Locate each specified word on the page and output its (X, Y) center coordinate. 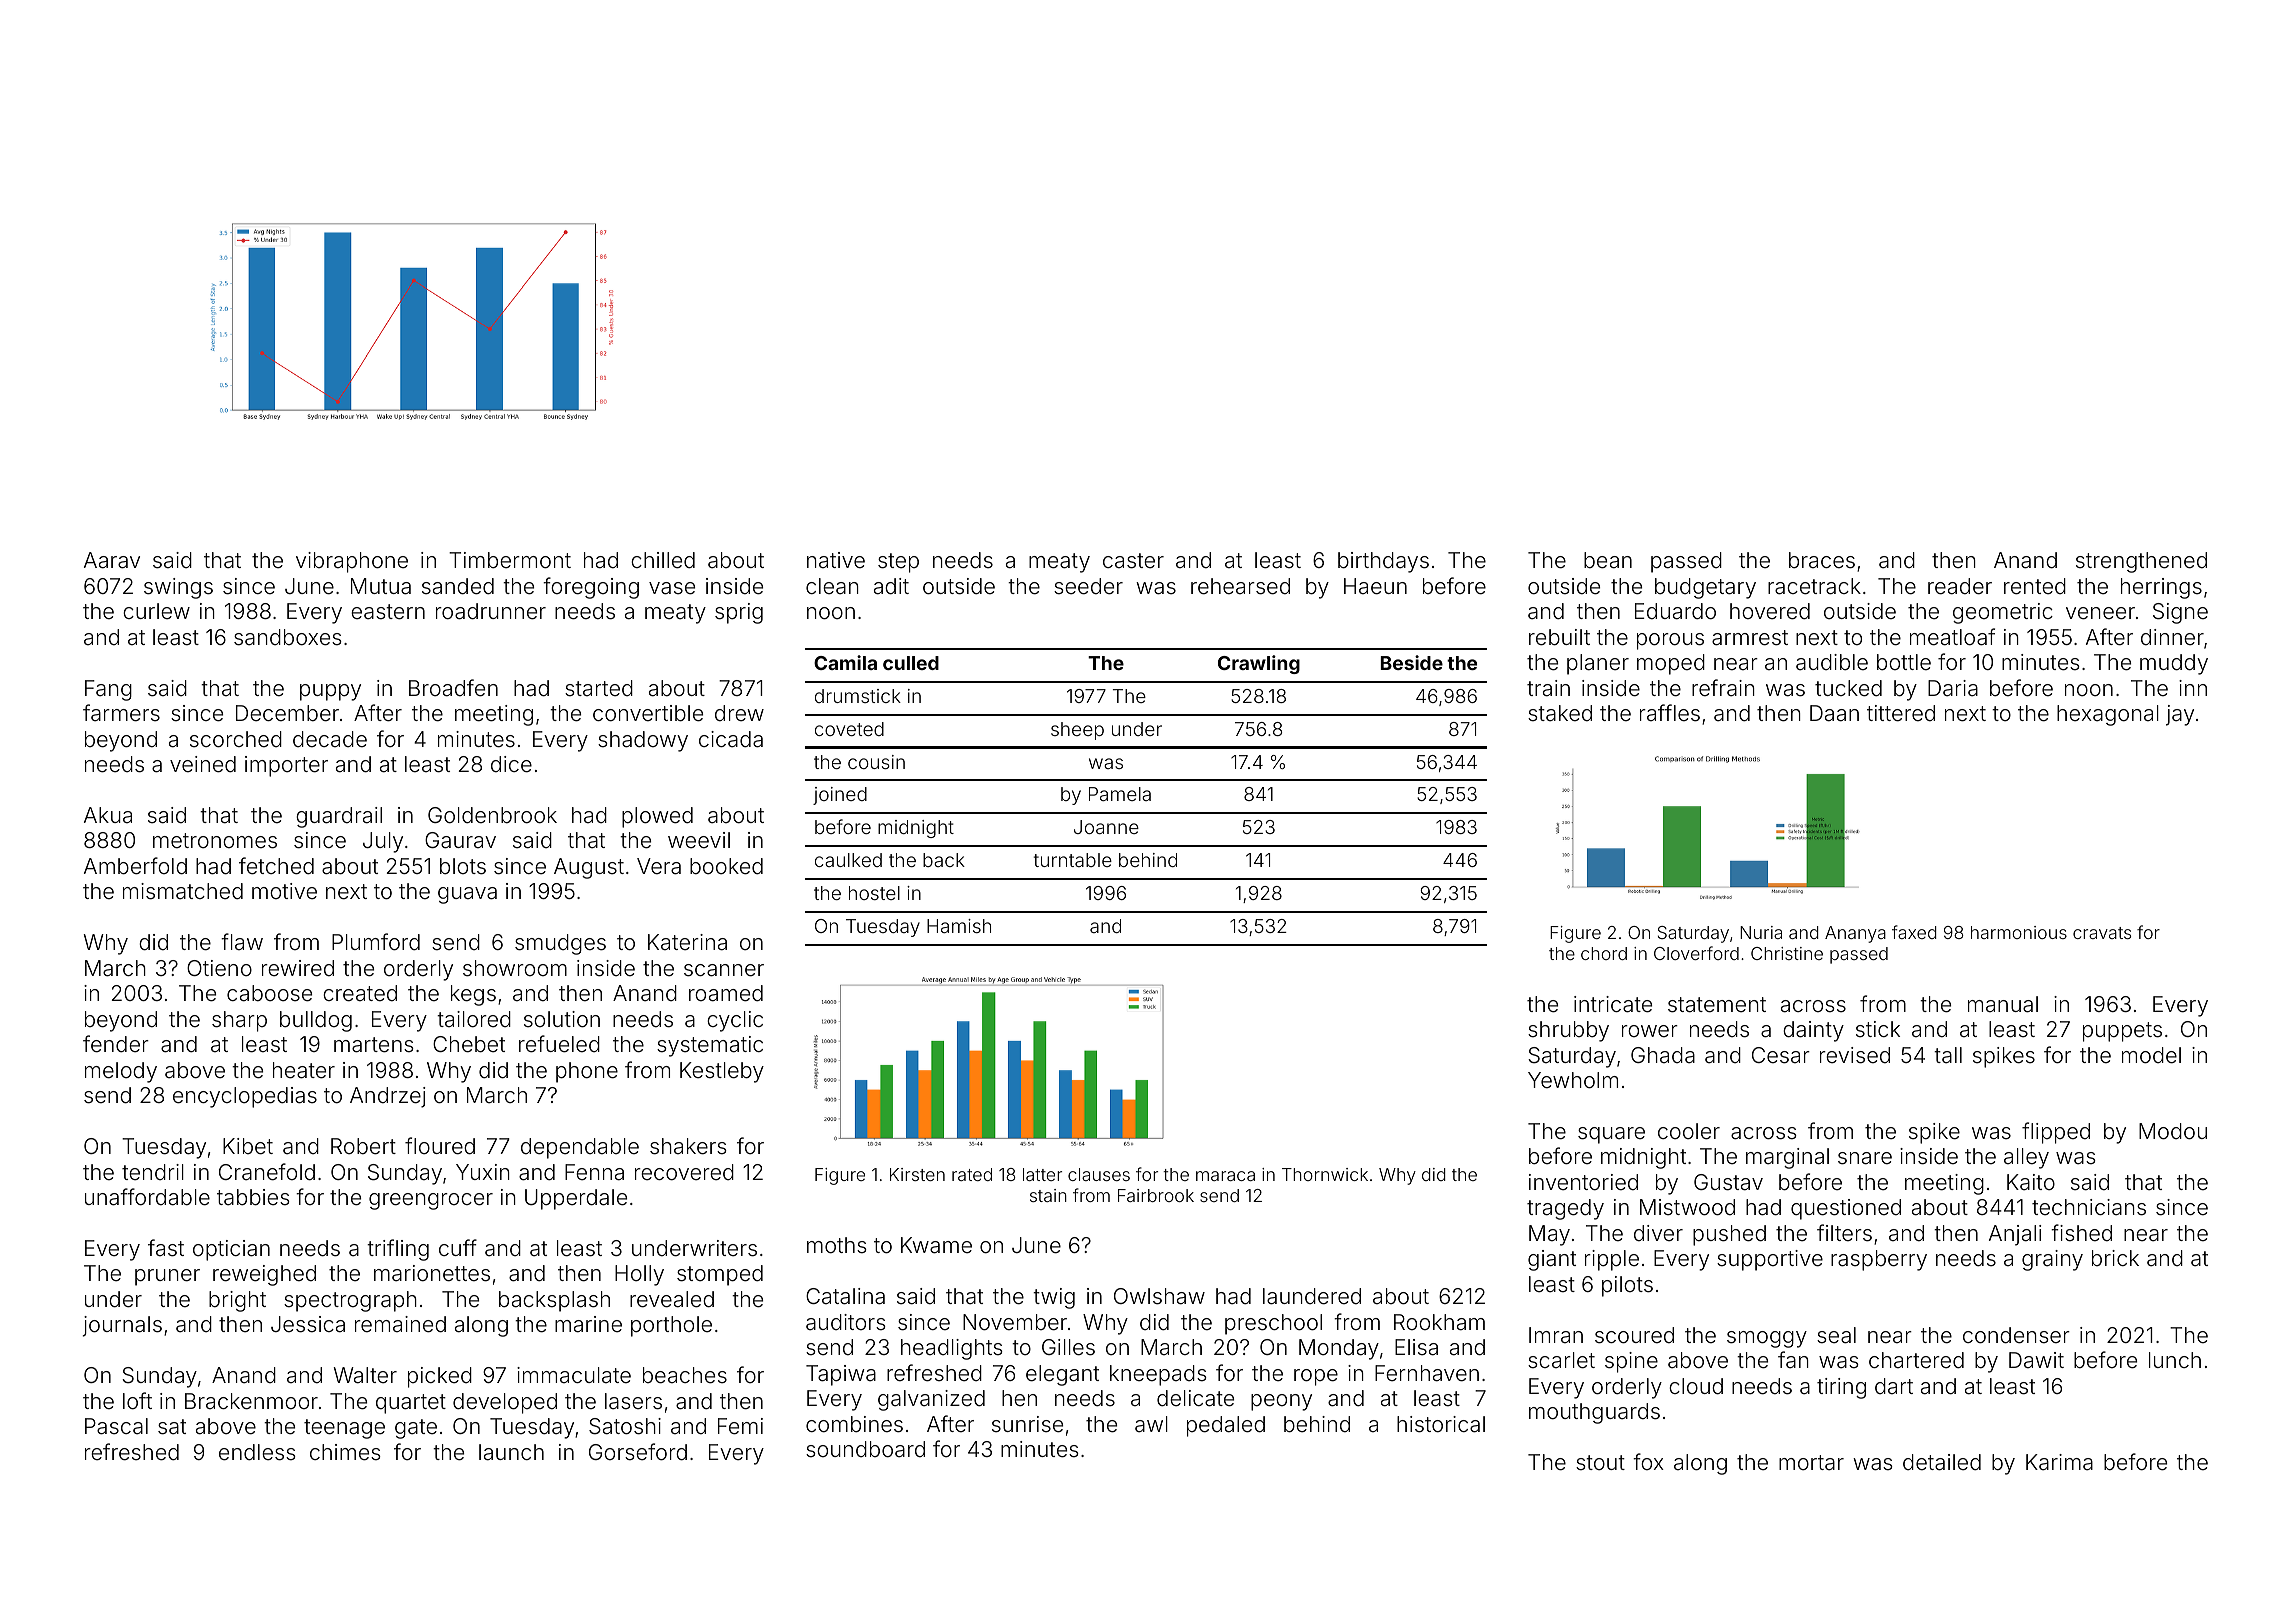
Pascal (116, 1426)
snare (1865, 1158)
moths (837, 1245)
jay (2180, 715)
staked (1560, 713)
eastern (388, 612)
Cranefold (267, 1172)
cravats (2102, 933)
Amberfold (135, 866)
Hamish (959, 926)
